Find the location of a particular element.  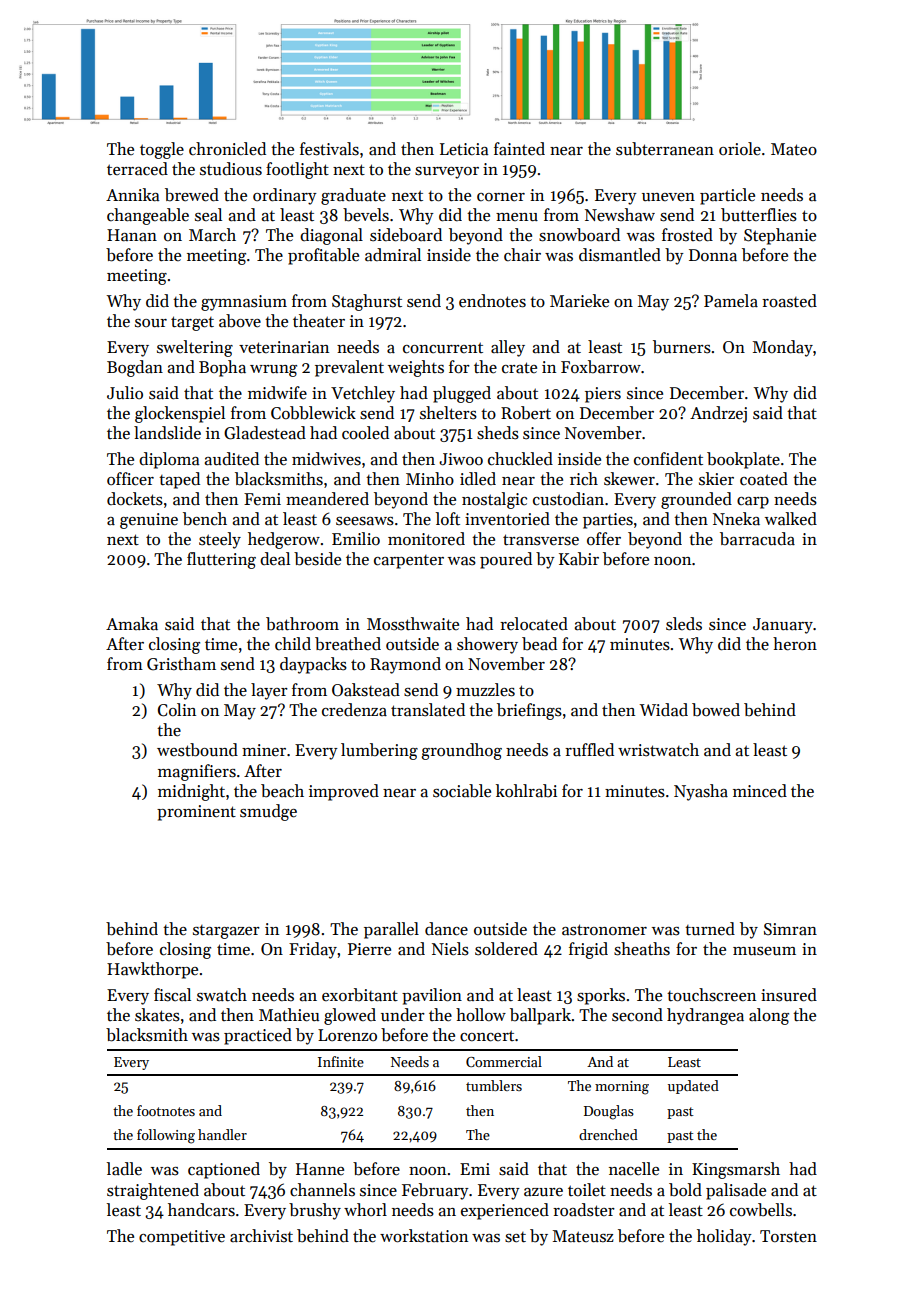

Simran is located at coordinates (790, 929).
